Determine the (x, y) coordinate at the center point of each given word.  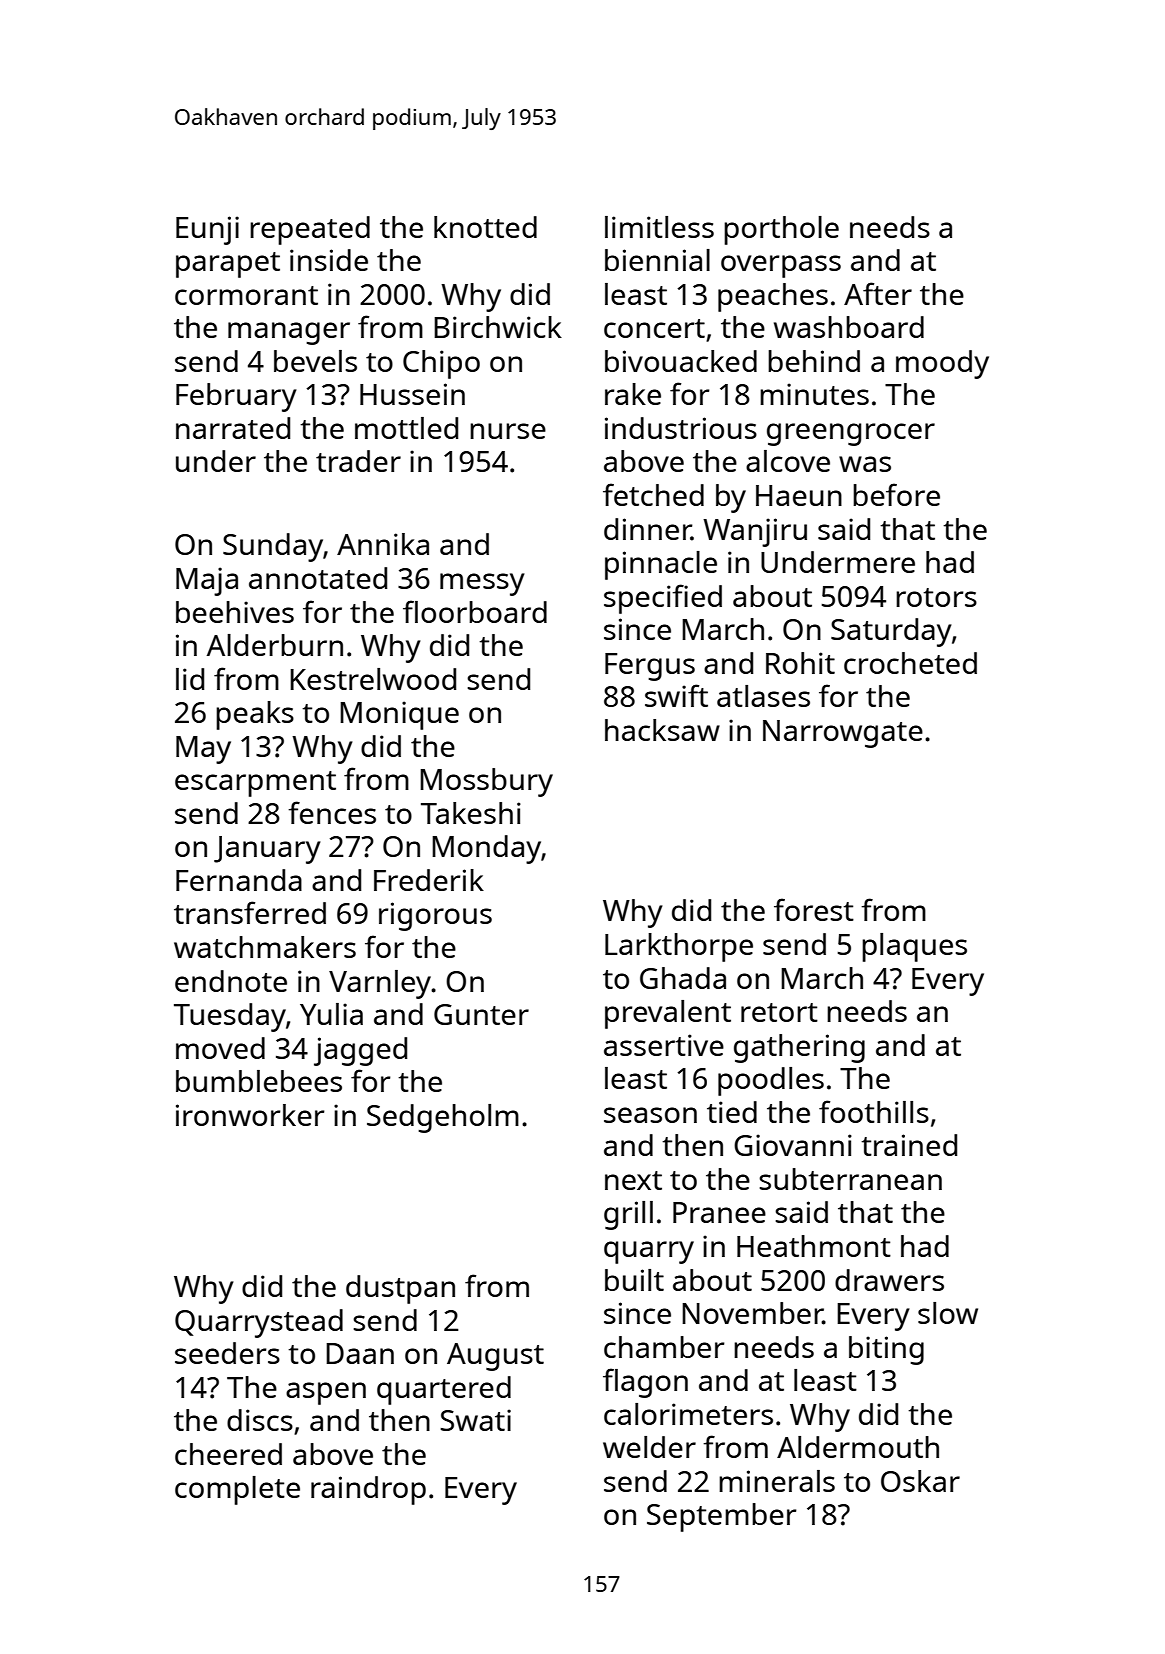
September (721, 1517)
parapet (228, 265)
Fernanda (239, 880)
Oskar (920, 1481)
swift (676, 695)
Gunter (481, 1014)
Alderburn (275, 645)
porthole (781, 230)
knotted (485, 227)
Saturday (891, 632)
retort (779, 1012)
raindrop (368, 1490)
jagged (360, 1051)
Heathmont (814, 1246)
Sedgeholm (443, 1118)
